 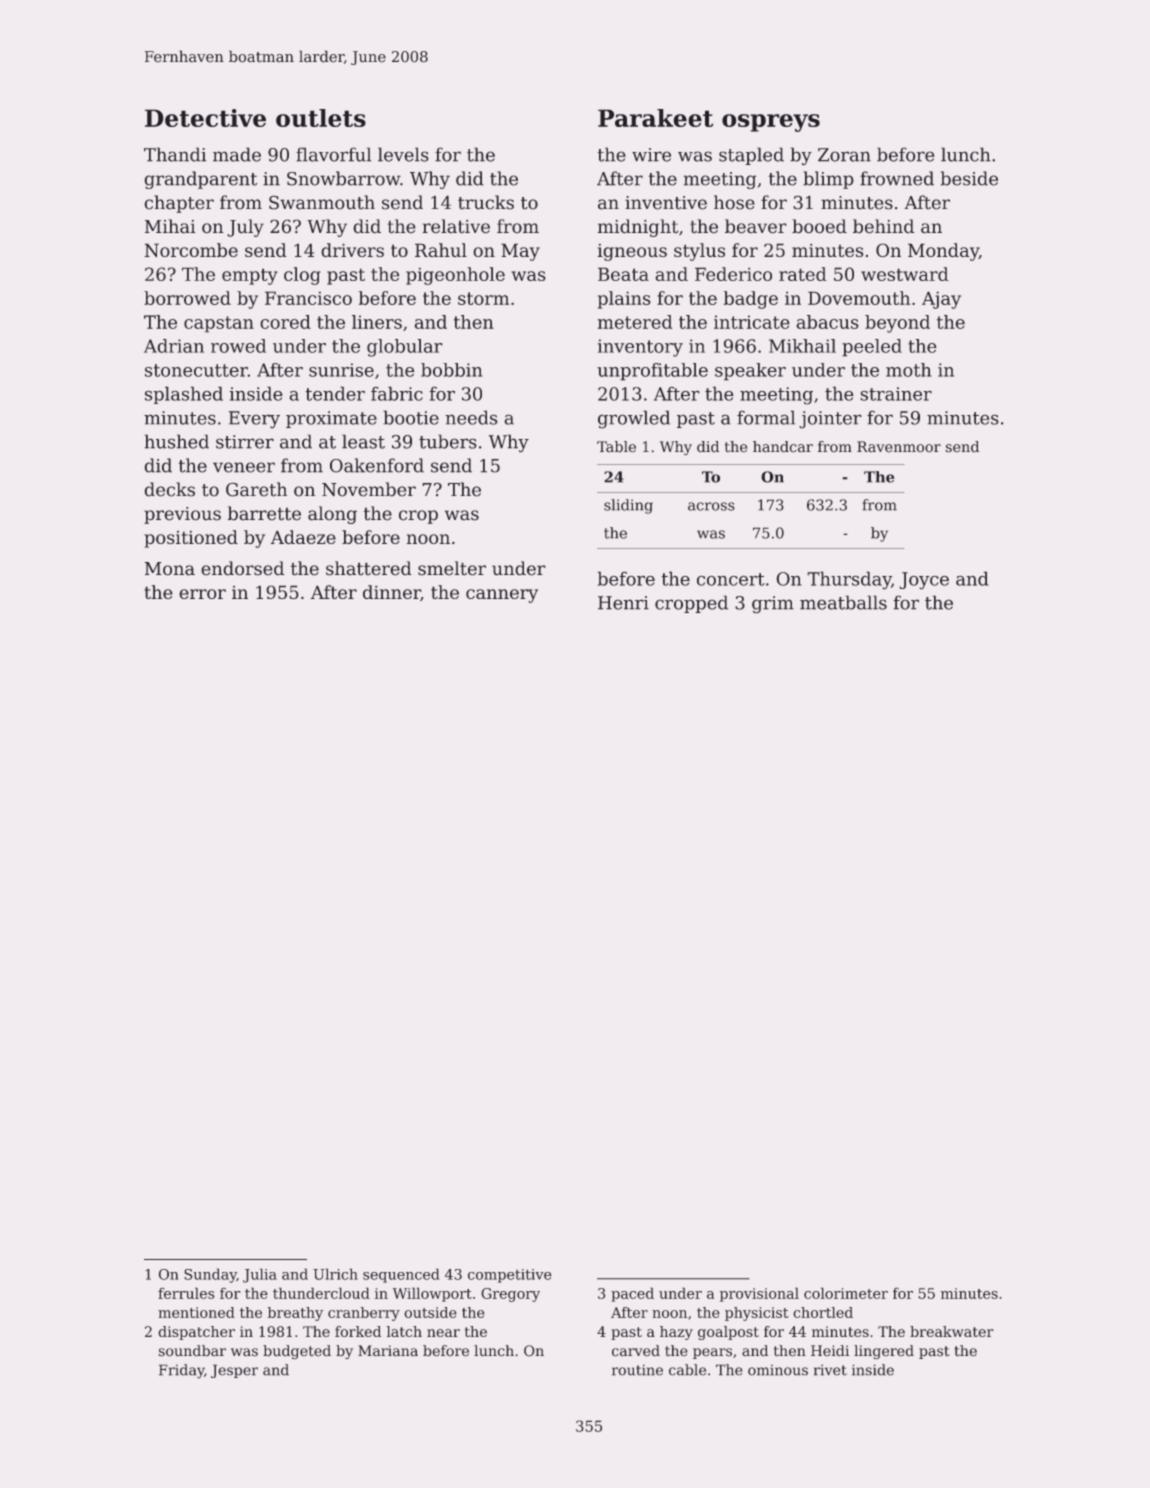 What do you see at coordinates (634, 419) in the screenshot?
I see `growled` at bounding box center [634, 419].
